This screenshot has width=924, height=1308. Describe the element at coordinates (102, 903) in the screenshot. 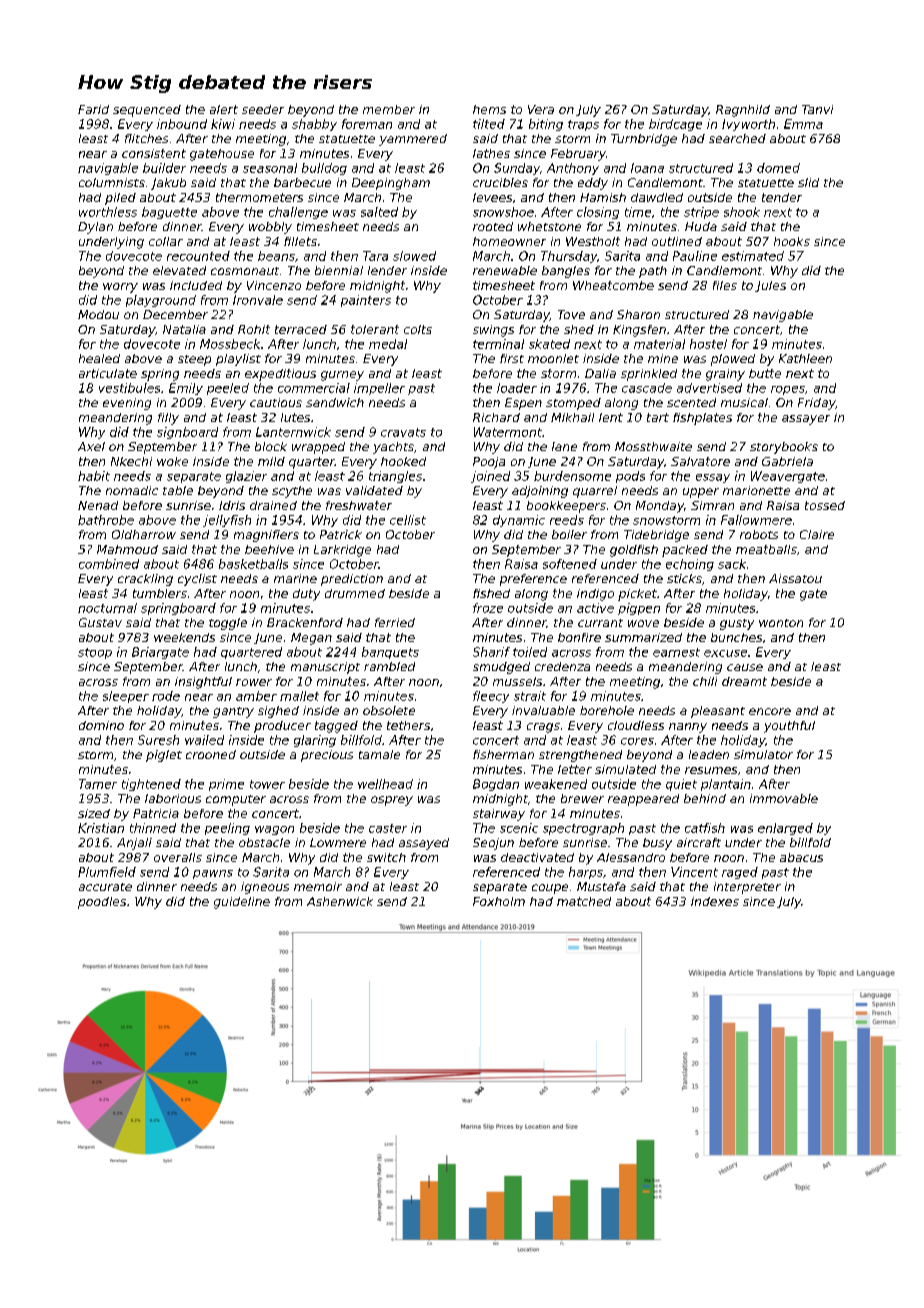

I see `poodles` at that location.
